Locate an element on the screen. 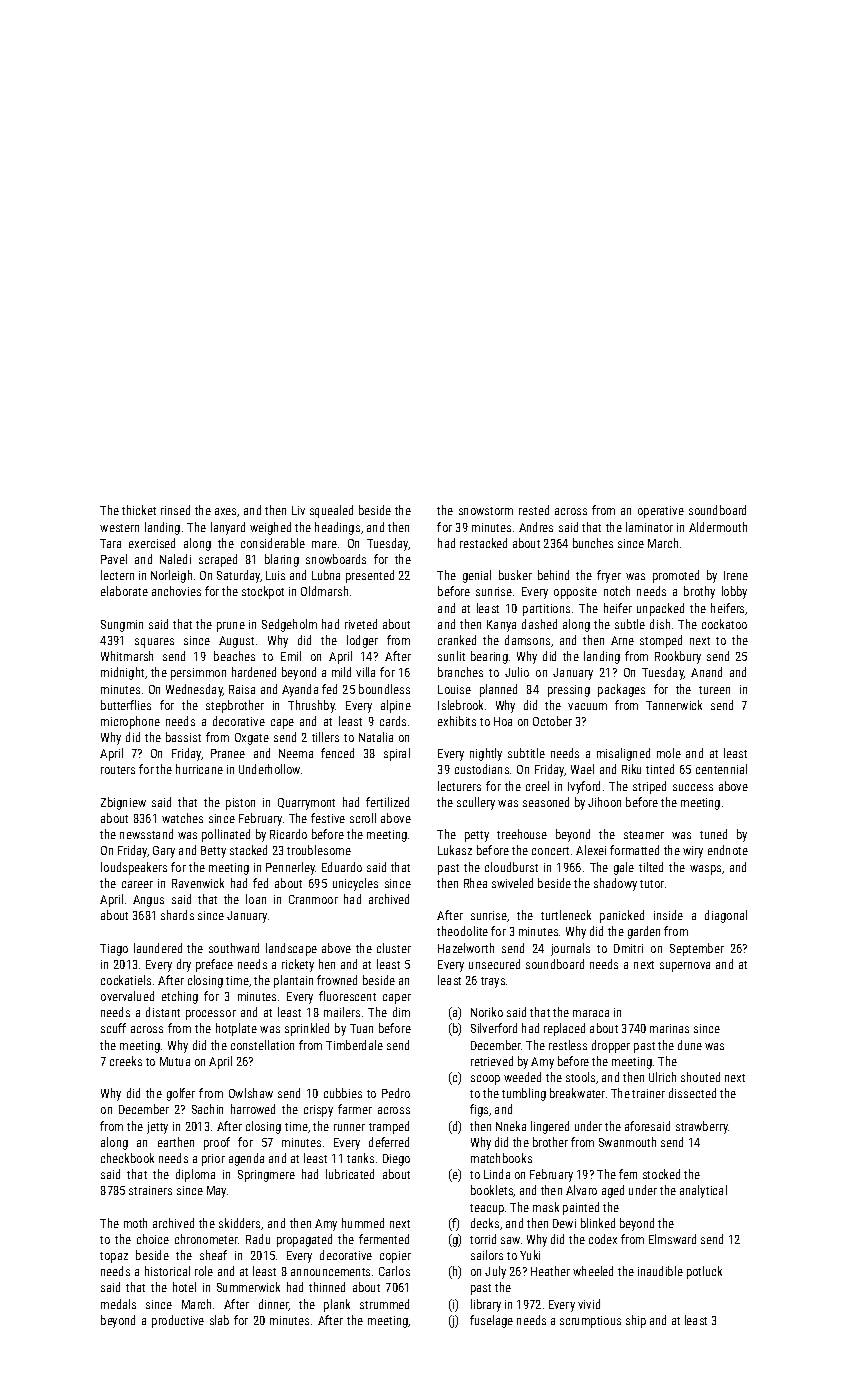 The height and width of the screenshot is (1400, 849). fertilized is located at coordinates (387, 802).
